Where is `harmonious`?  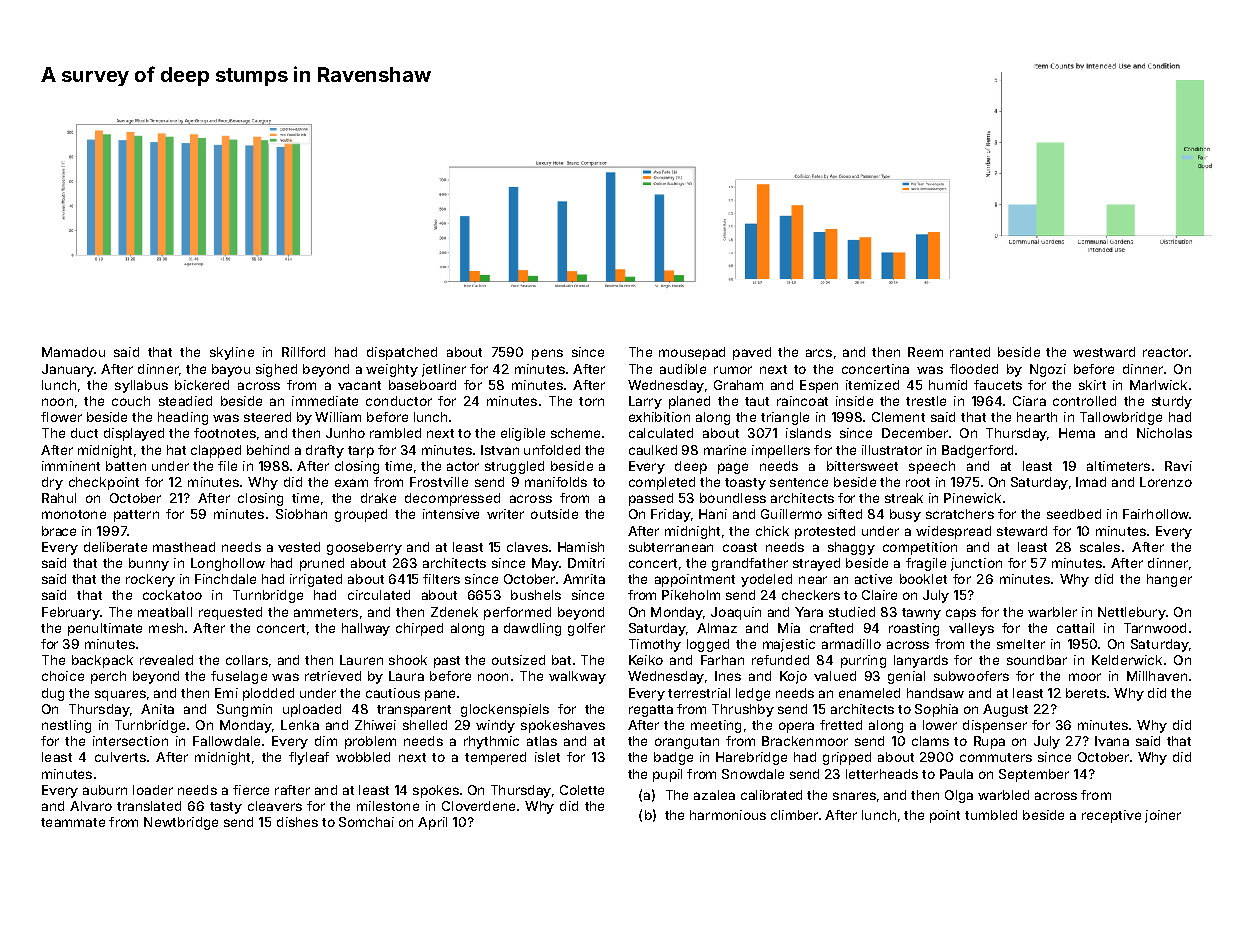
harmonious is located at coordinates (728, 815).
